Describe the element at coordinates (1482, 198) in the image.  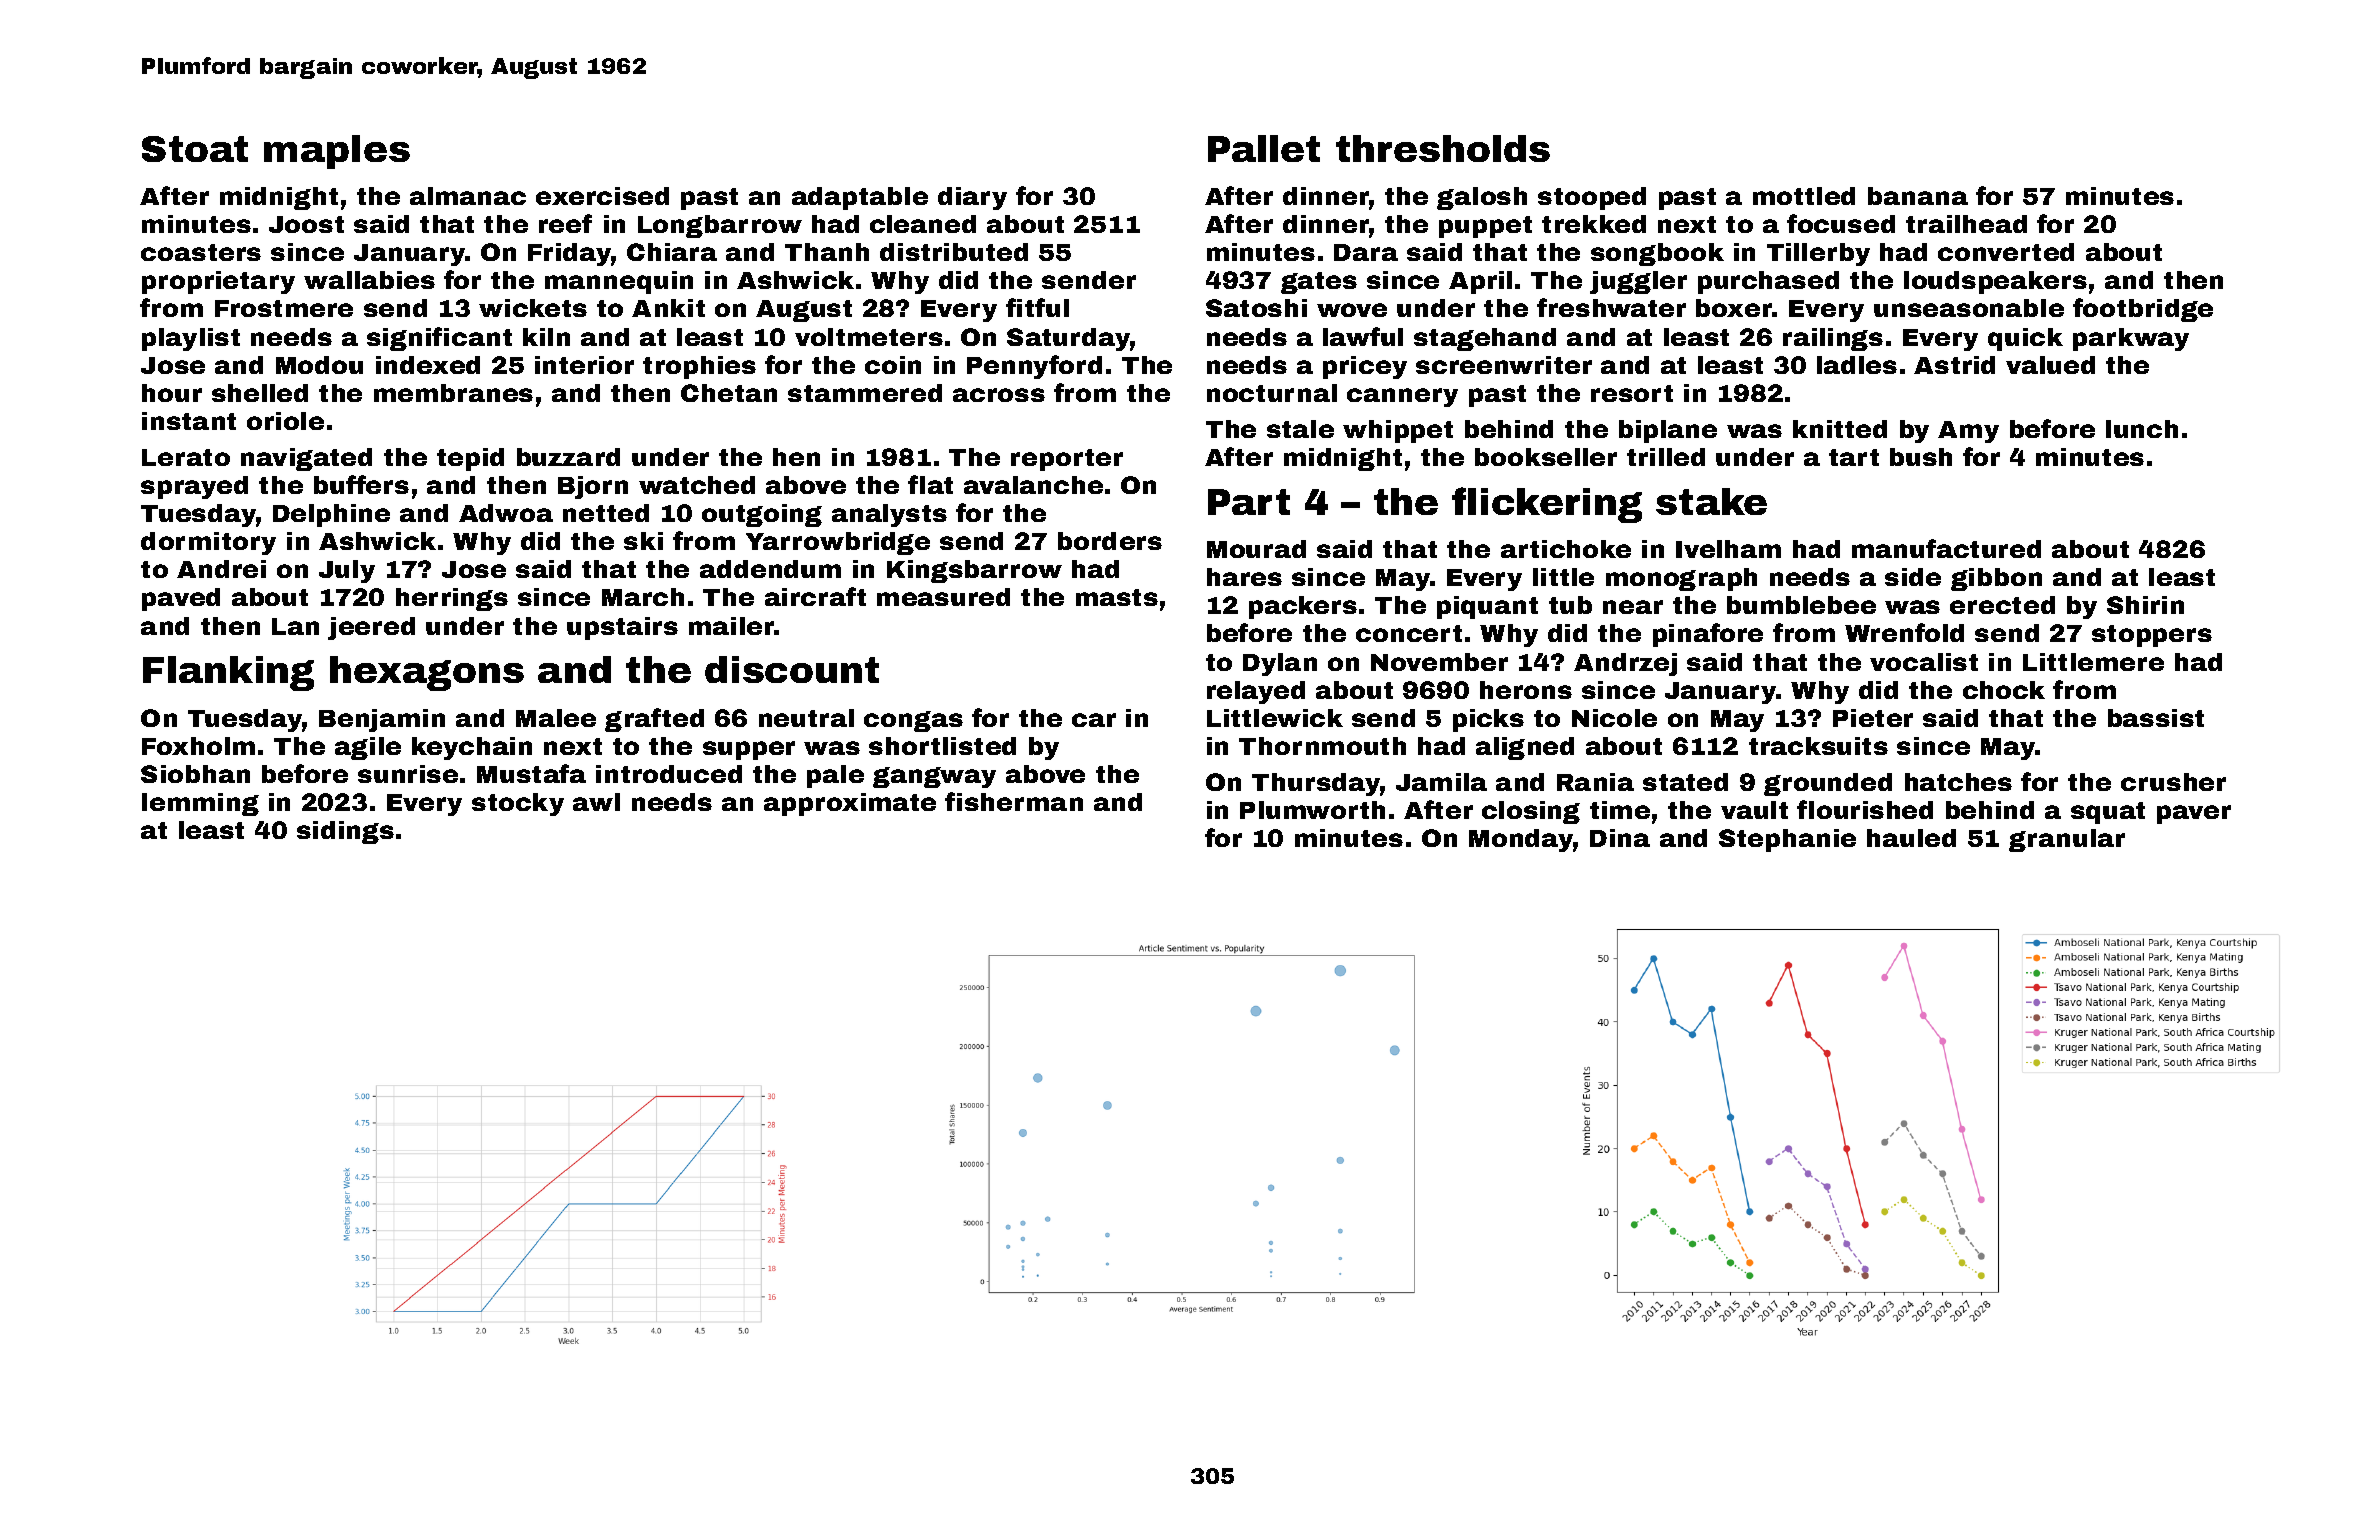
I see `galosh` at that location.
